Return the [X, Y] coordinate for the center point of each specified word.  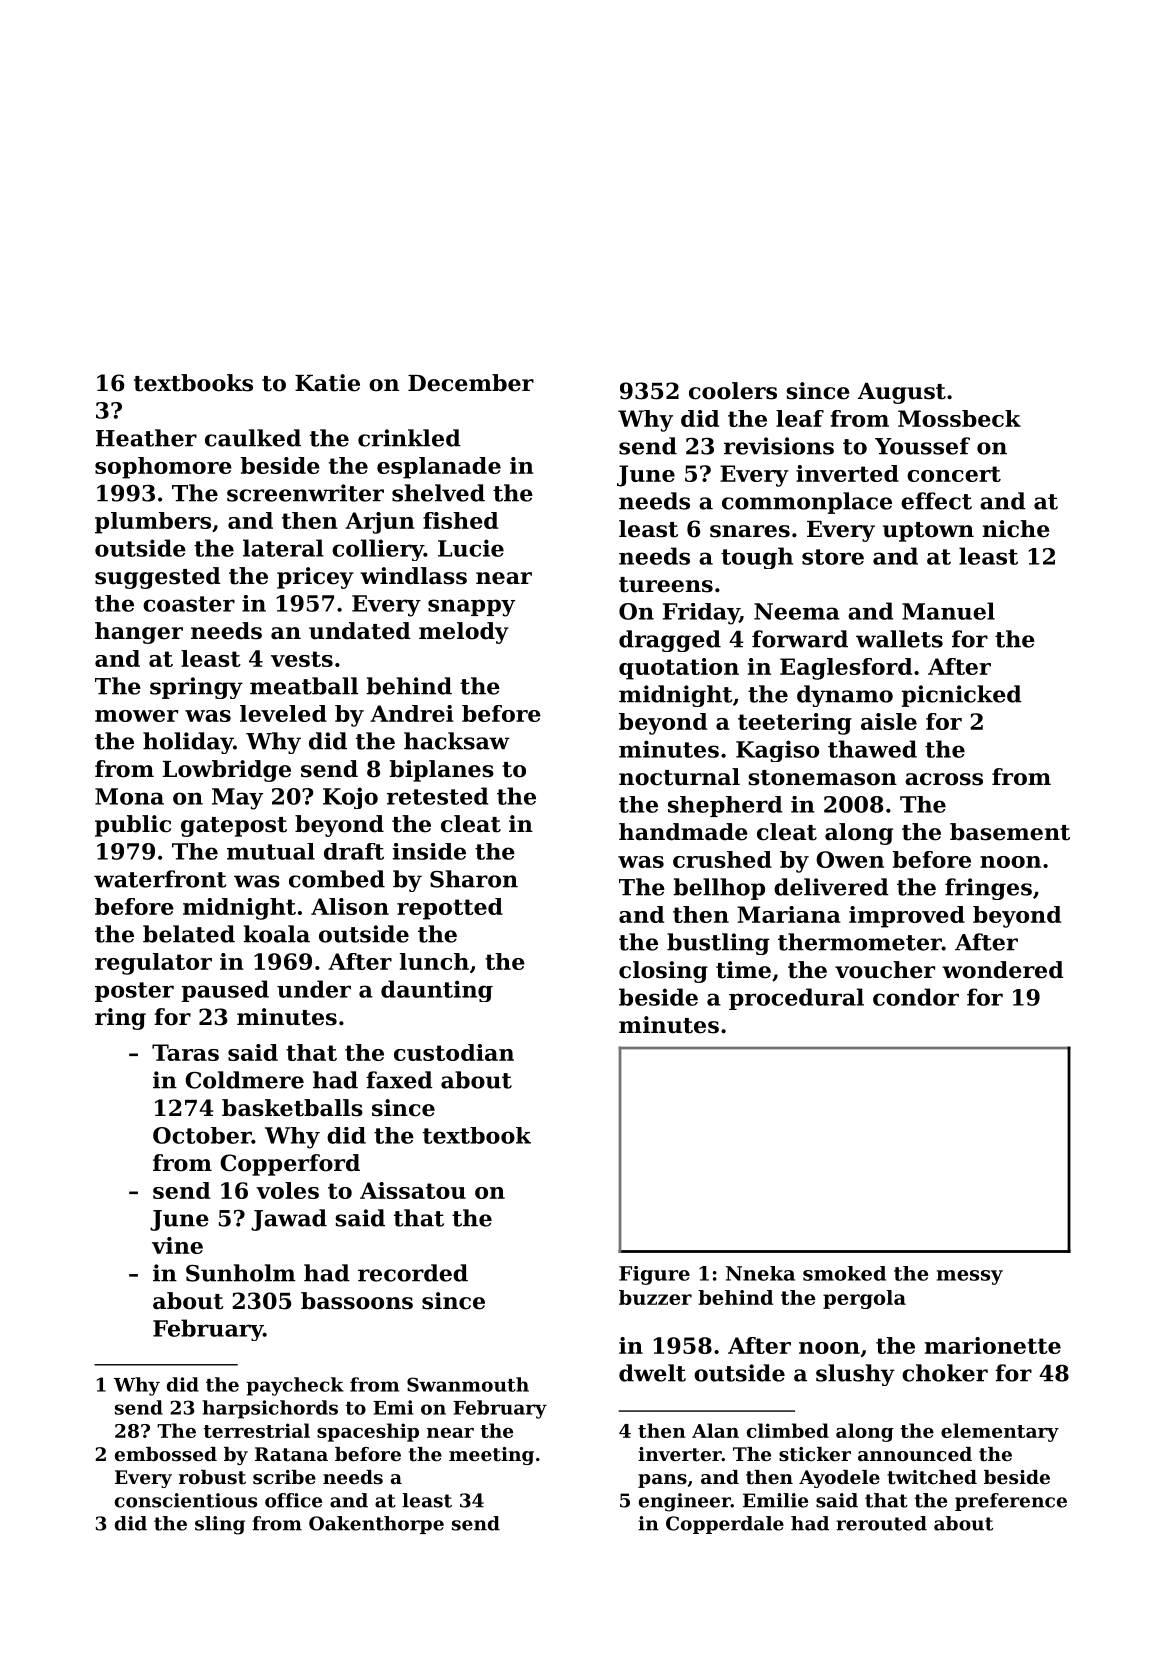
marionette [993, 1345]
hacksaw [457, 741]
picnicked [962, 696]
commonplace [807, 503]
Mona [129, 796]
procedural [796, 999]
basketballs [292, 1108]
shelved [438, 493]
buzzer [655, 1297]
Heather [146, 438]
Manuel [948, 611]
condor [916, 997]
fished [460, 520]
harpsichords [270, 1409]
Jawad [289, 1220]
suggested [158, 578]
